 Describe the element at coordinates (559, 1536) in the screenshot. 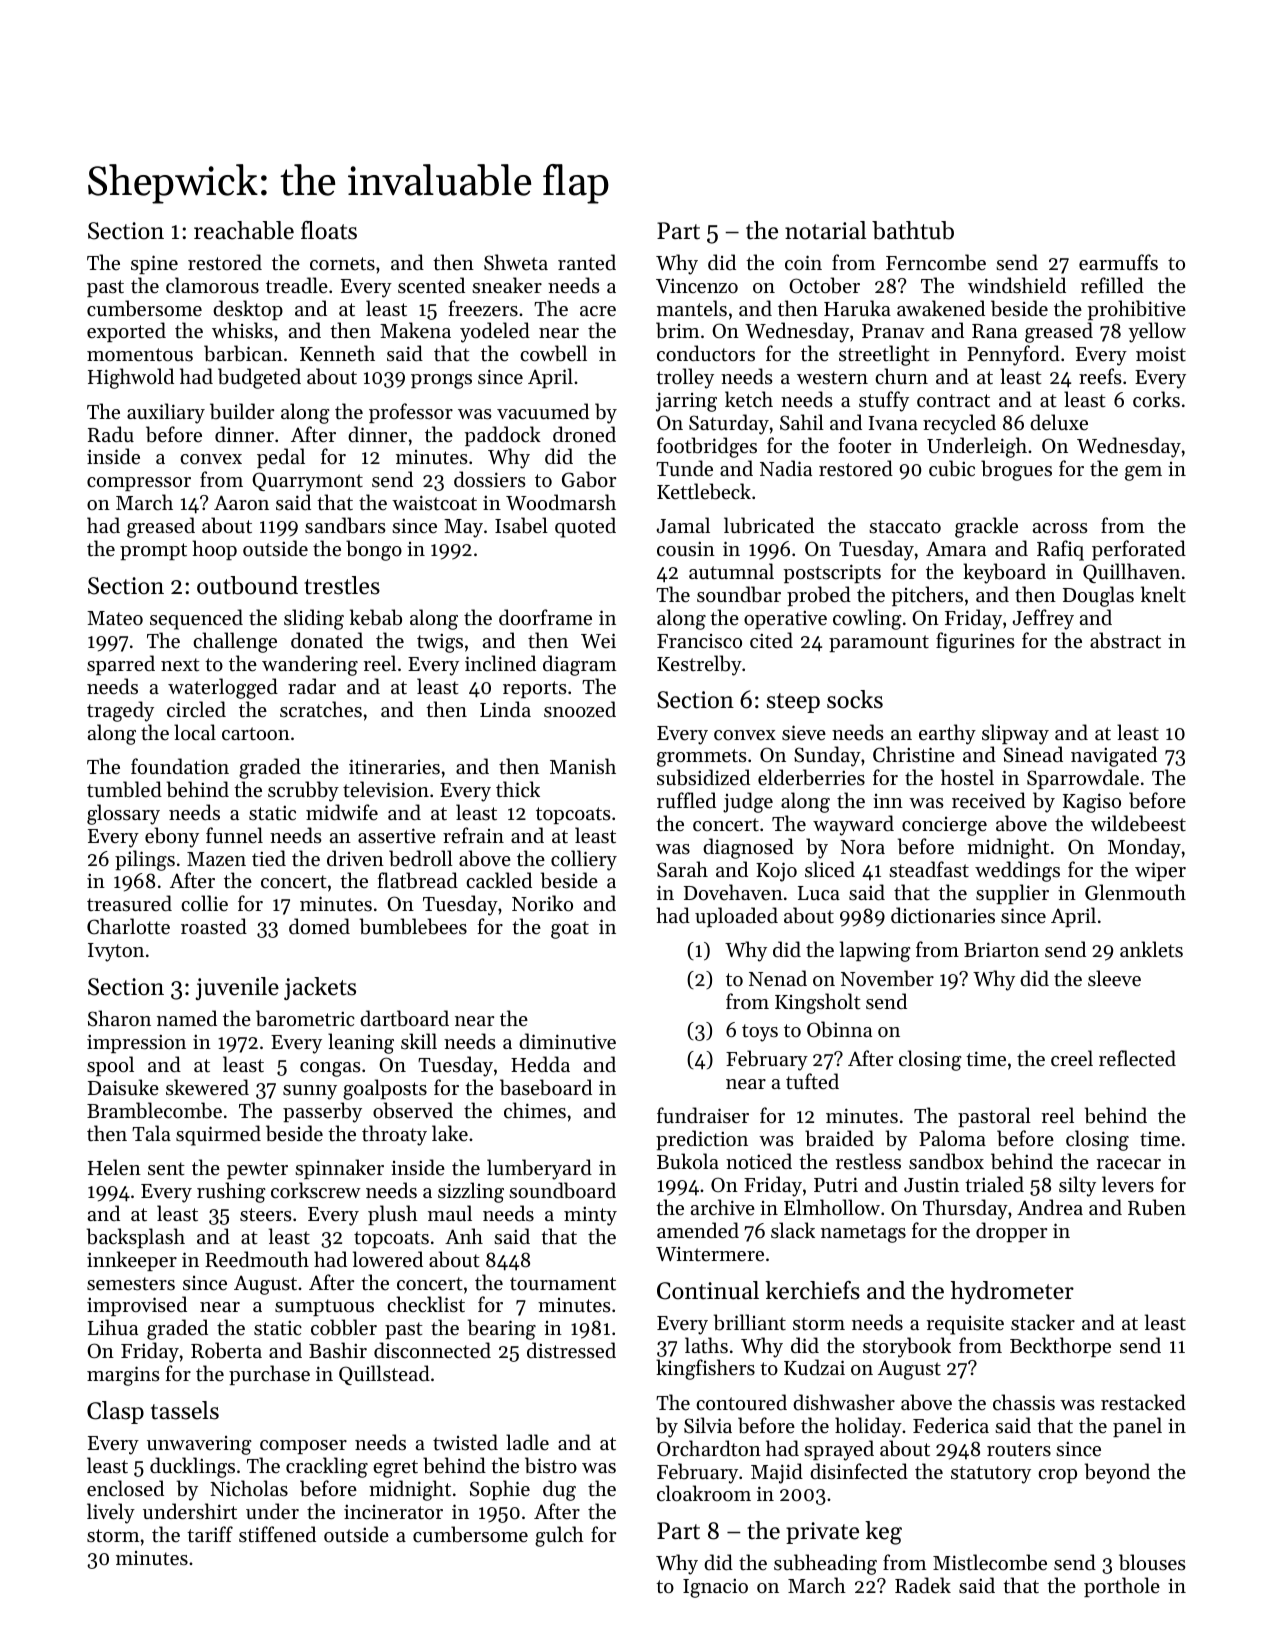

I see `gulch` at that location.
